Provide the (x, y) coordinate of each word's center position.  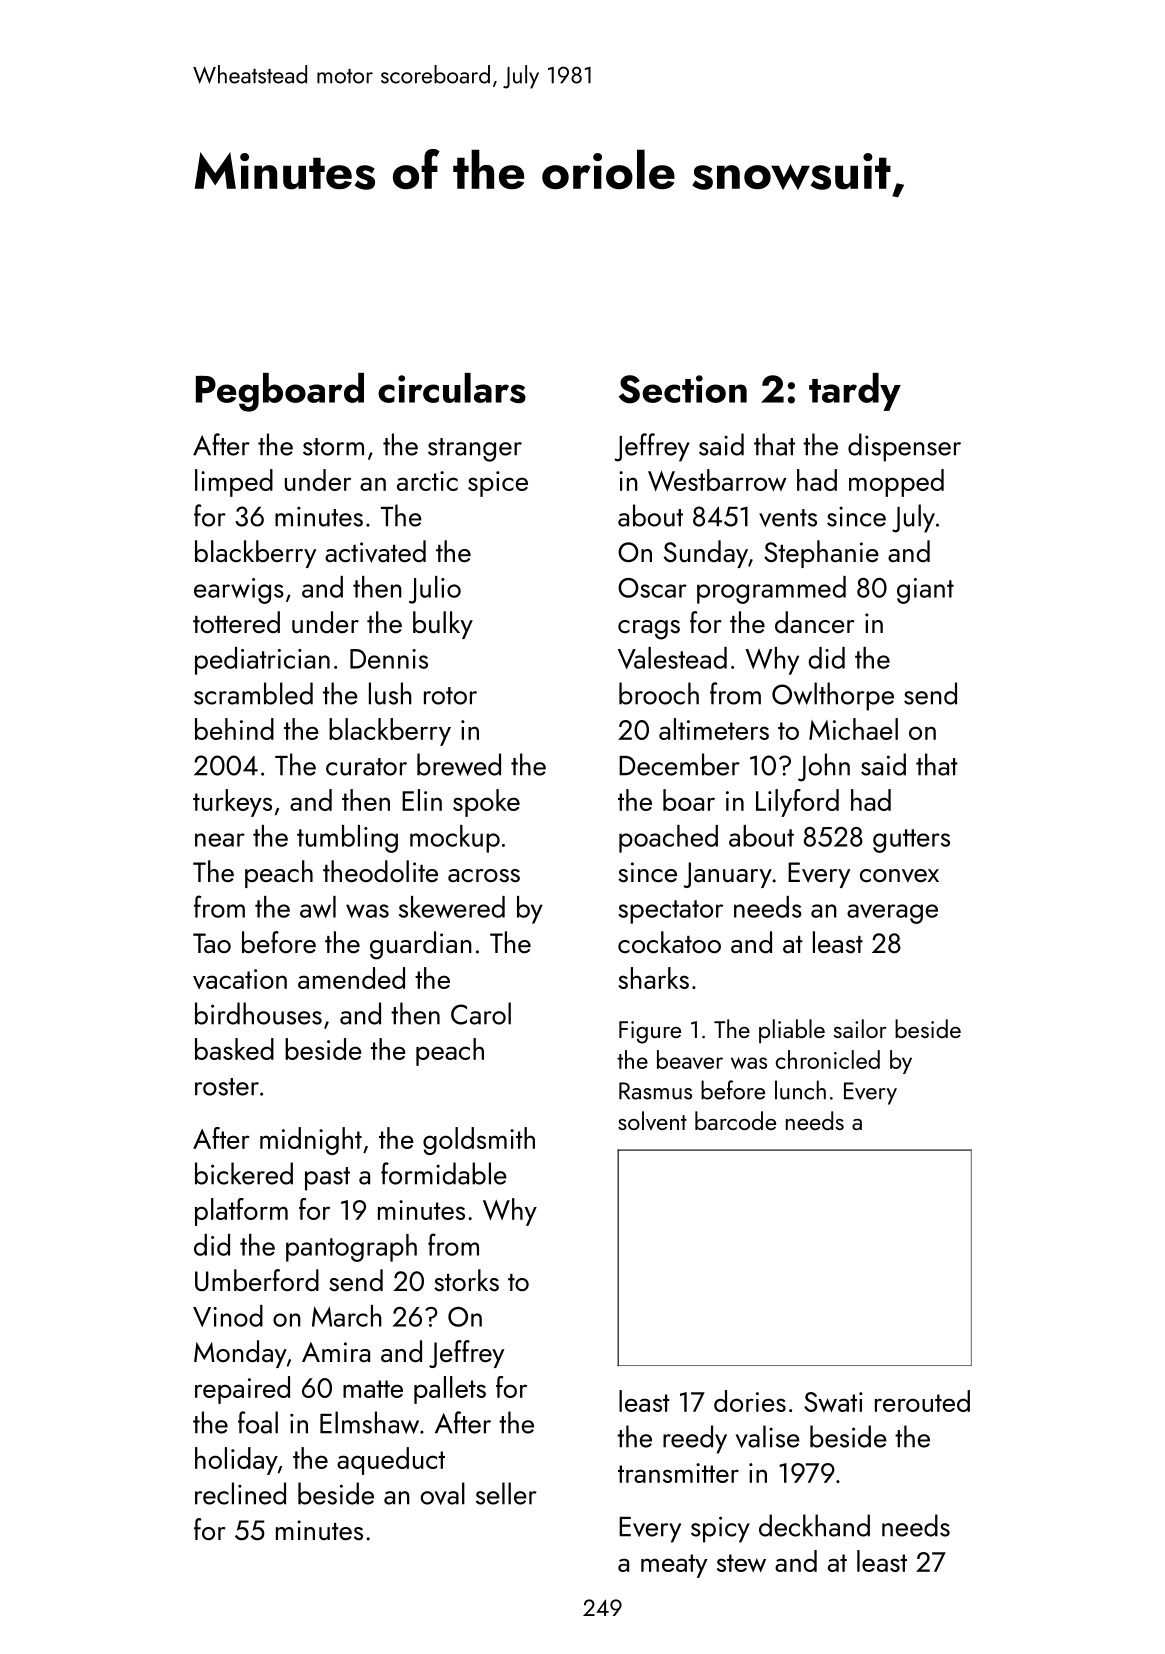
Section (683, 389)
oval (443, 1493)
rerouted (922, 1401)
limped (234, 483)
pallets (450, 1390)
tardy (855, 392)
